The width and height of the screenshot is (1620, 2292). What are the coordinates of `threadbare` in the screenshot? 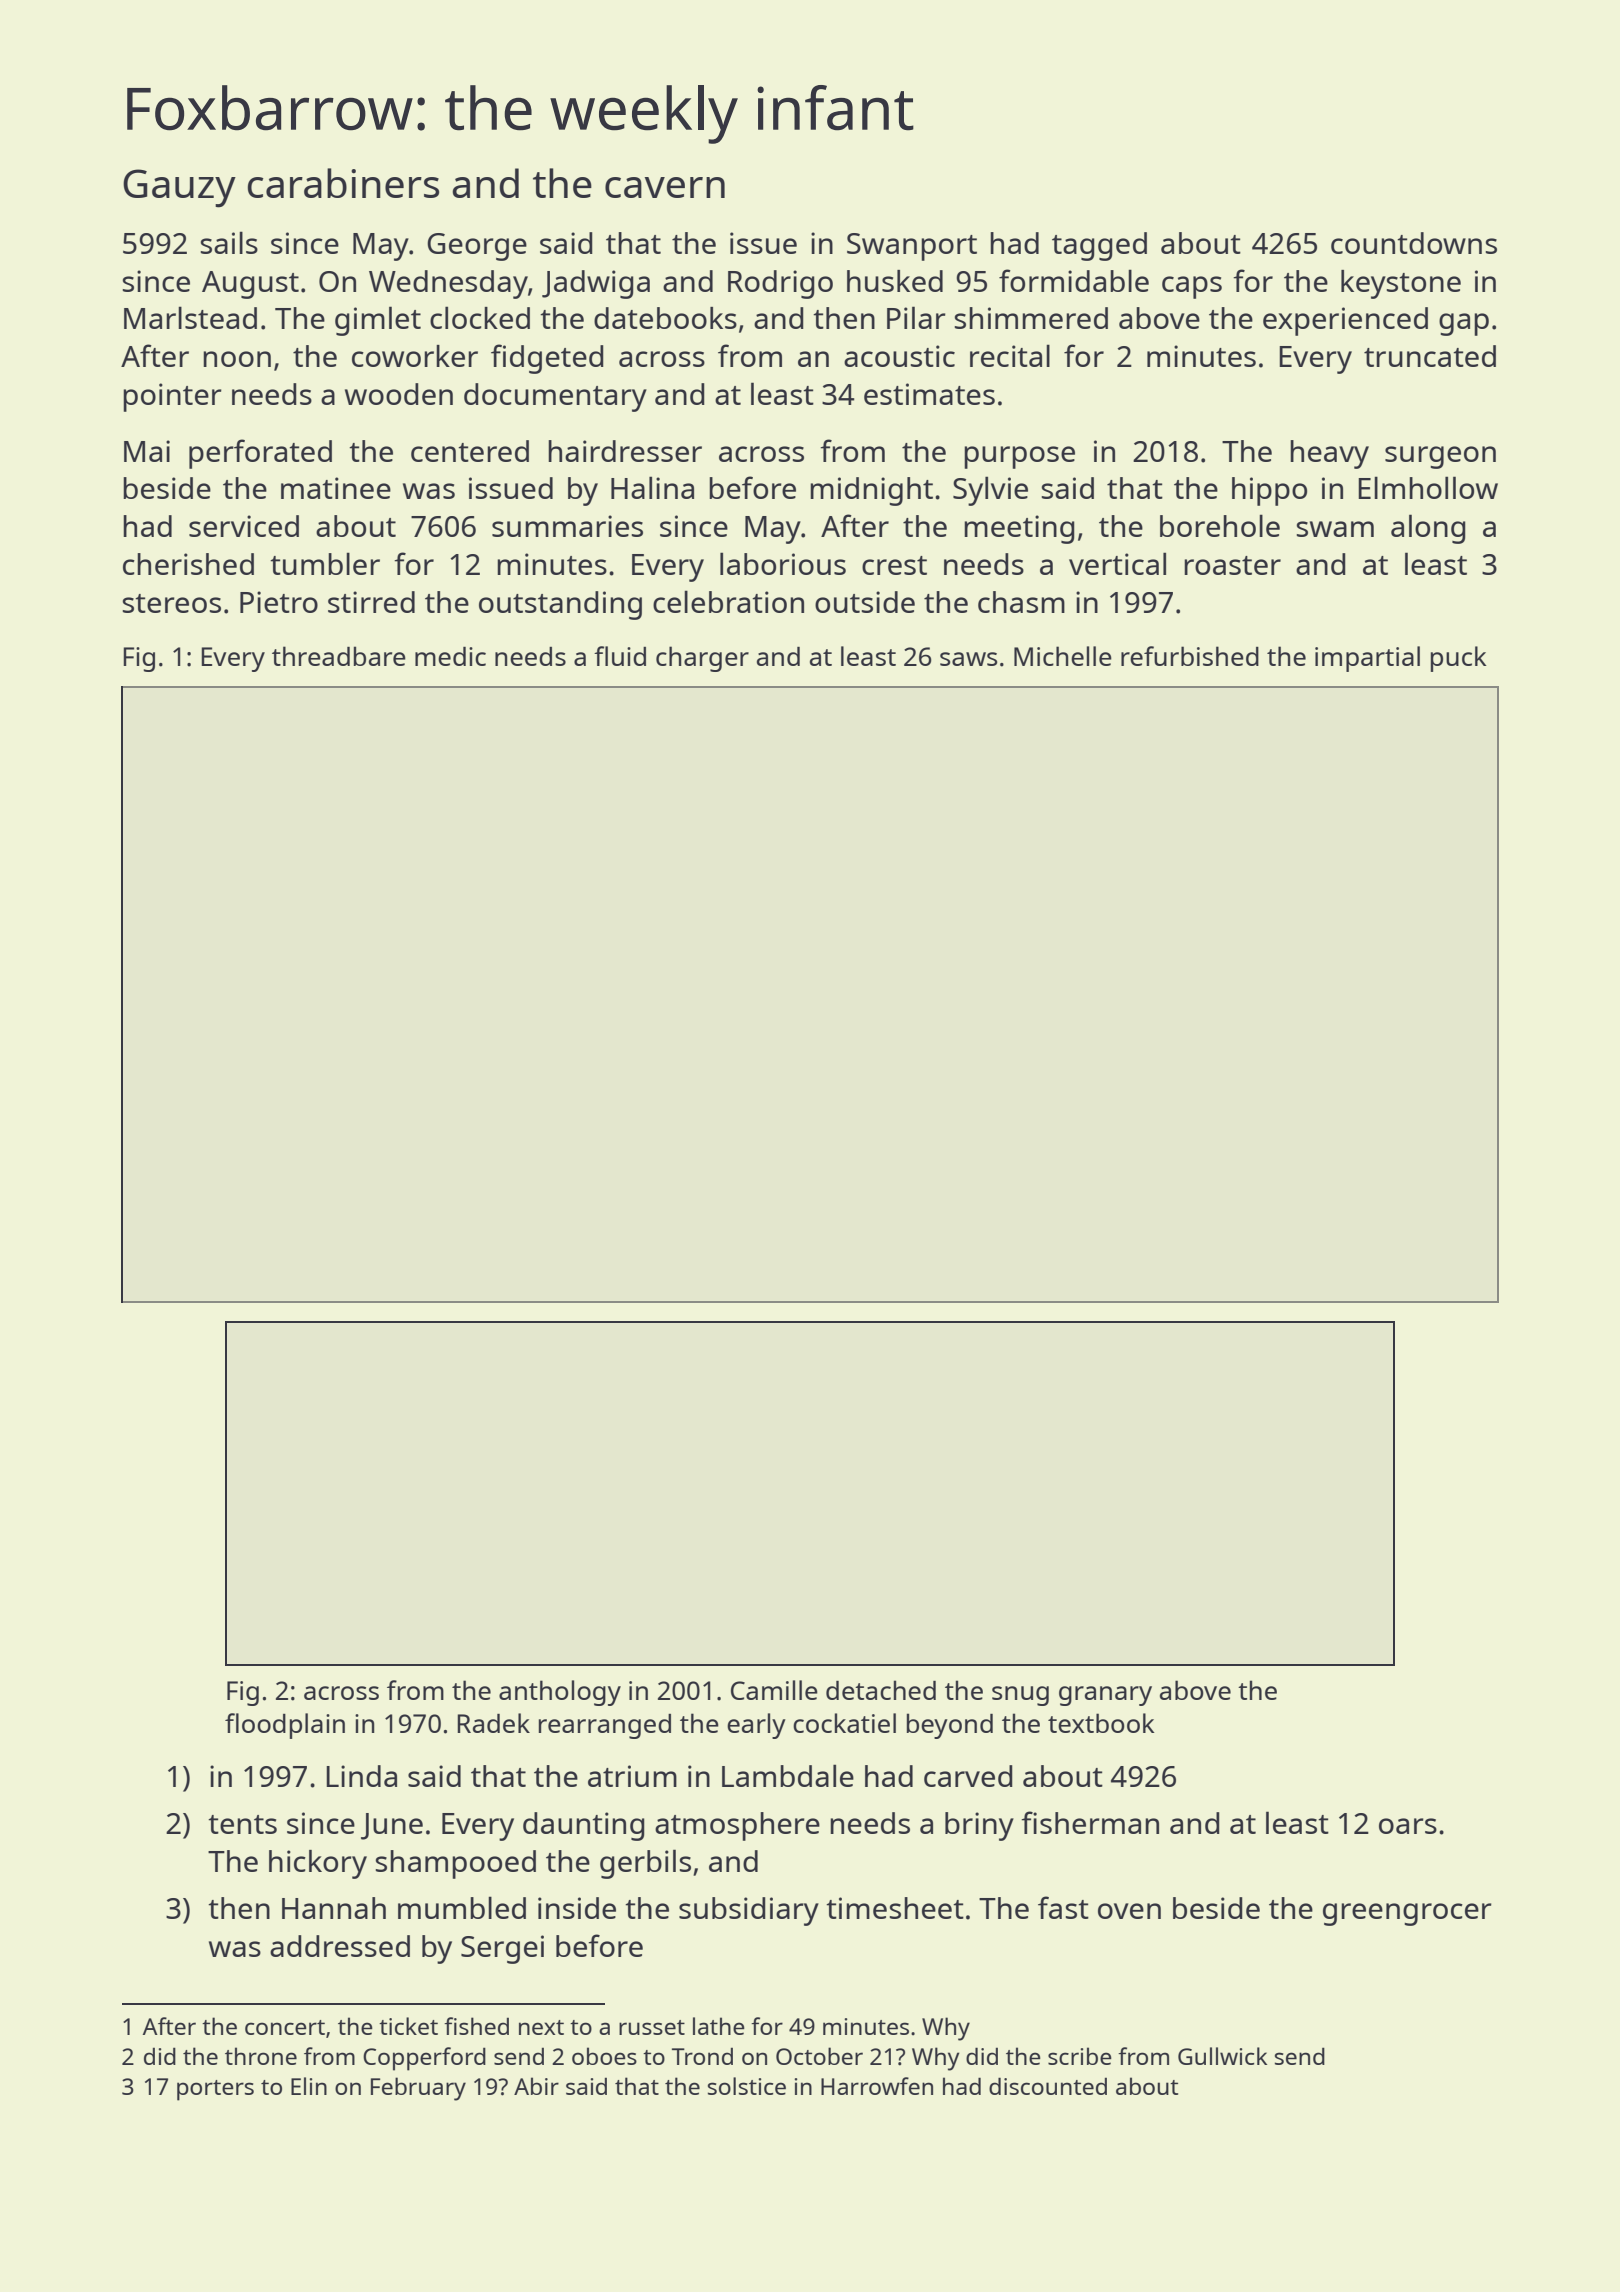 It's located at (339, 656).
